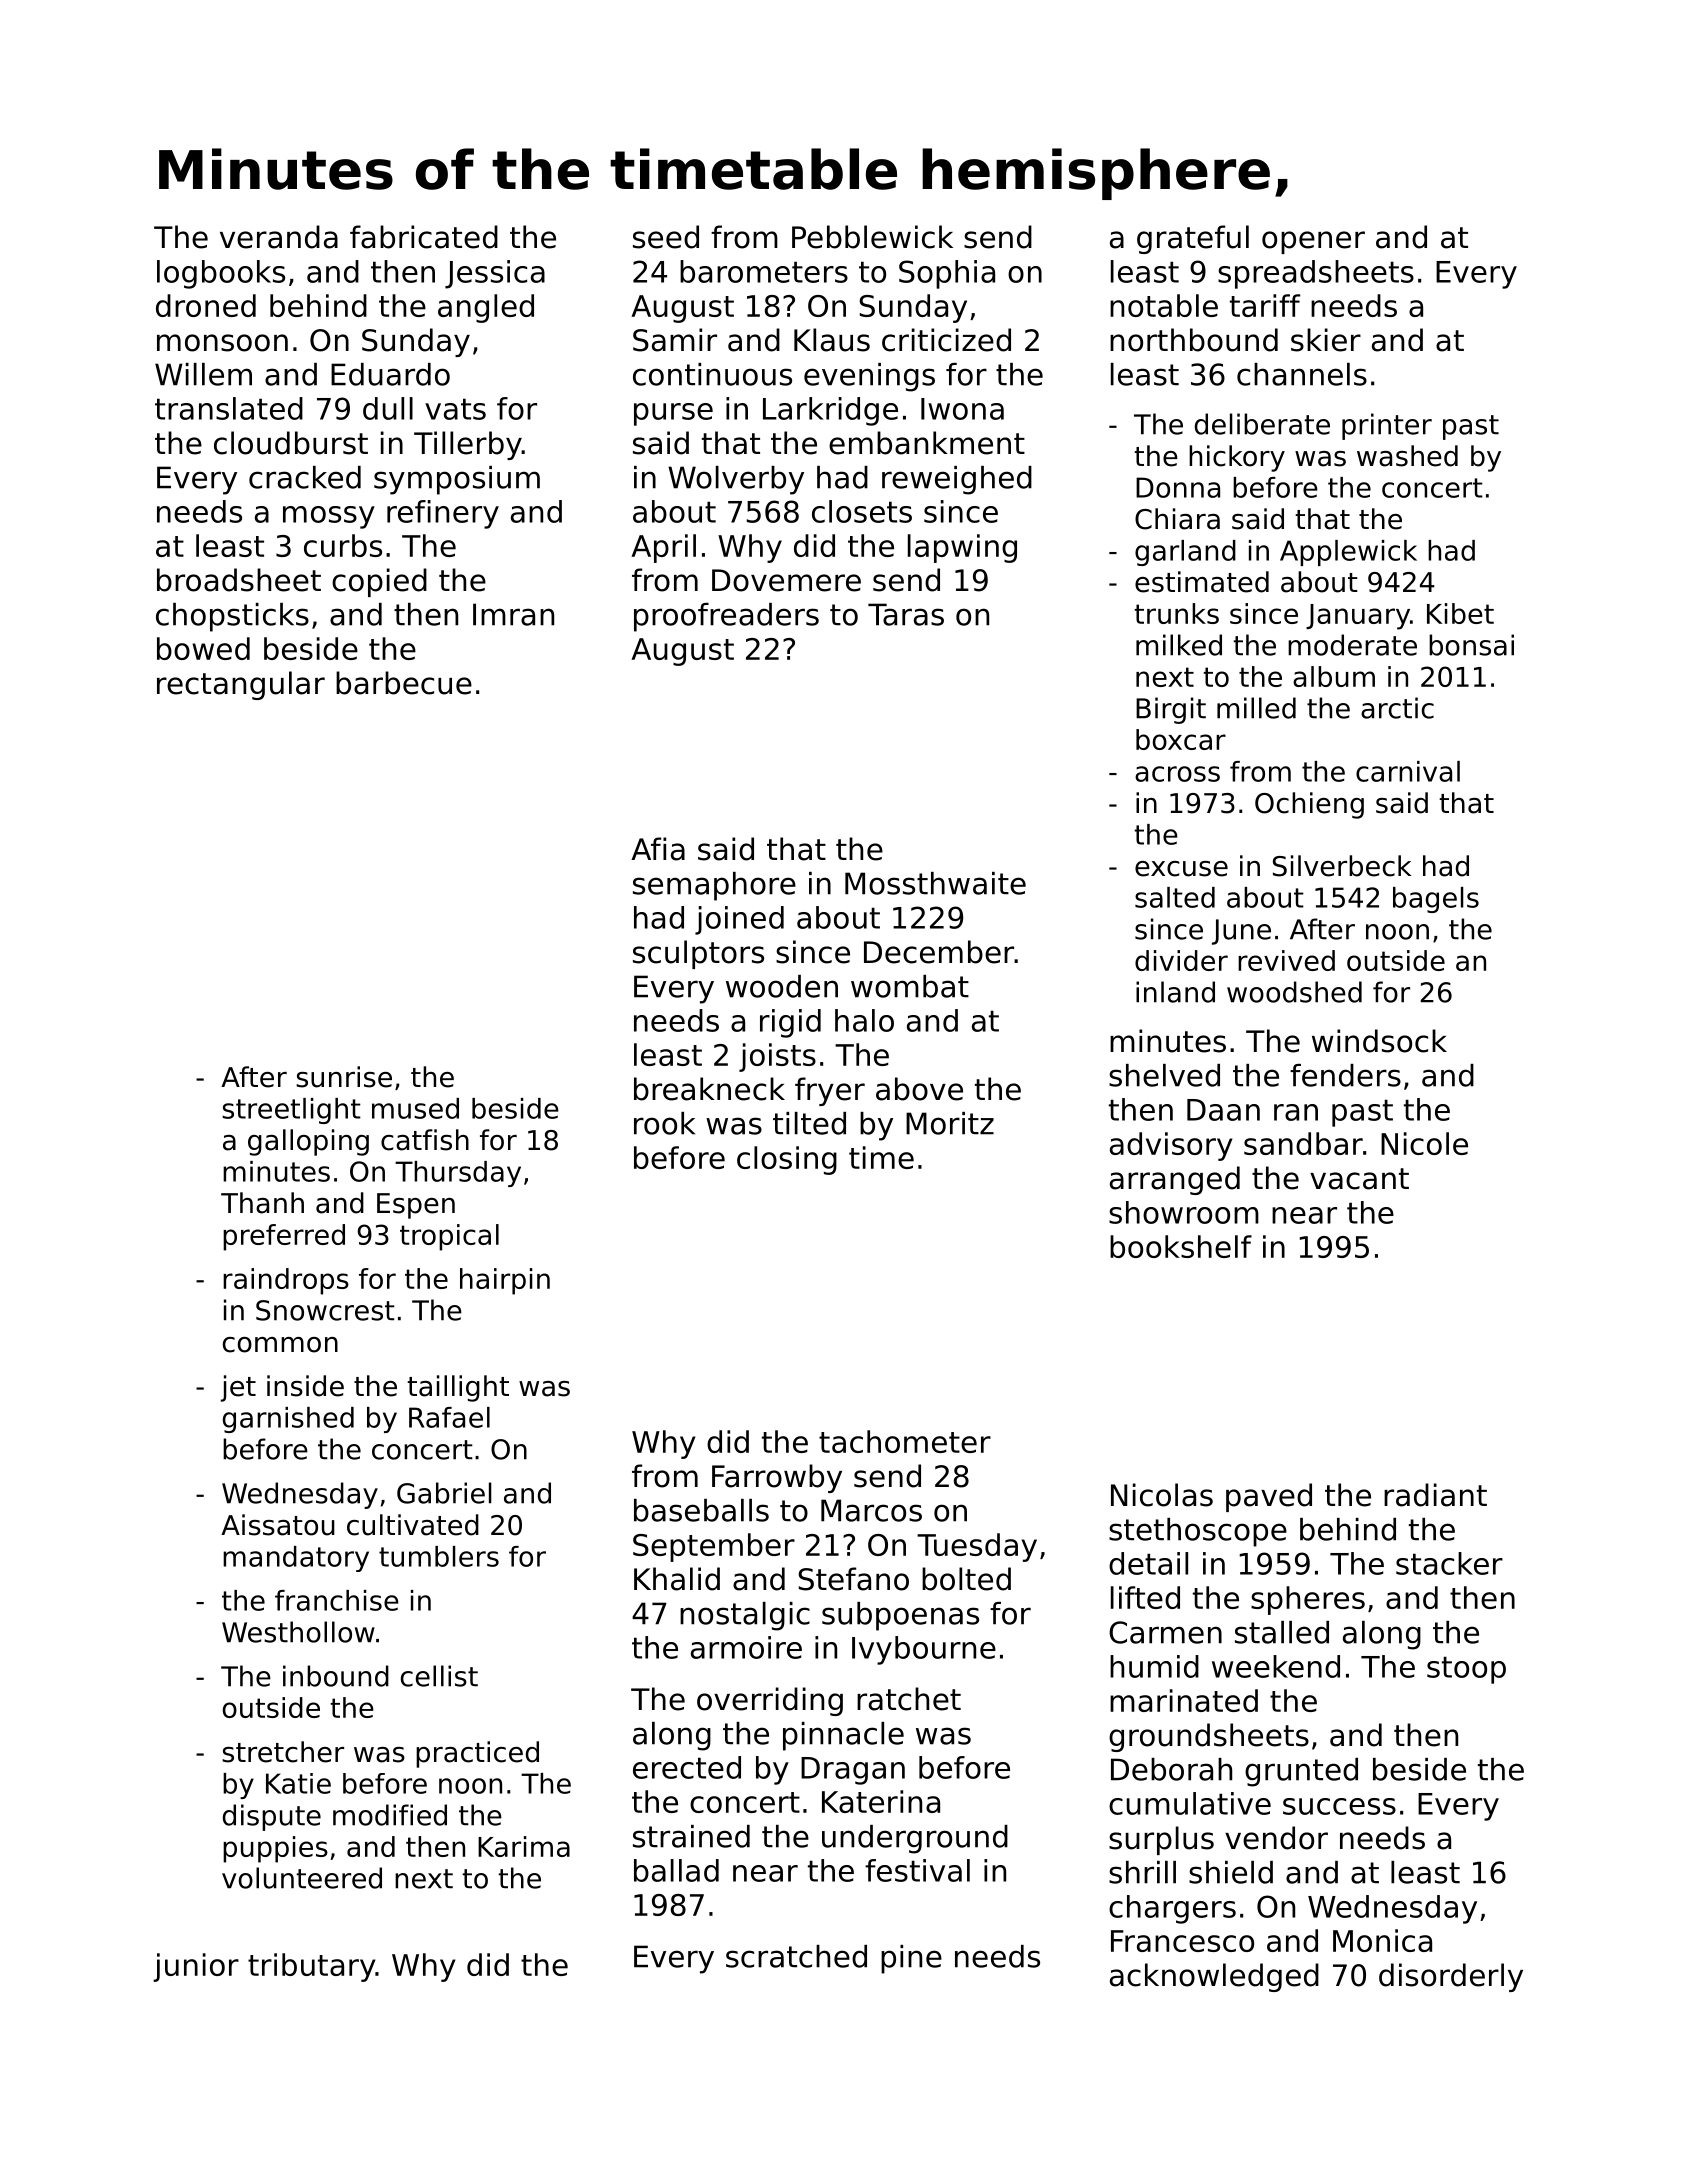 The width and height of the screenshot is (1683, 2178). Describe the element at coordinates (1435, 1495) in the screenshot. I see `radiant` at that location.
